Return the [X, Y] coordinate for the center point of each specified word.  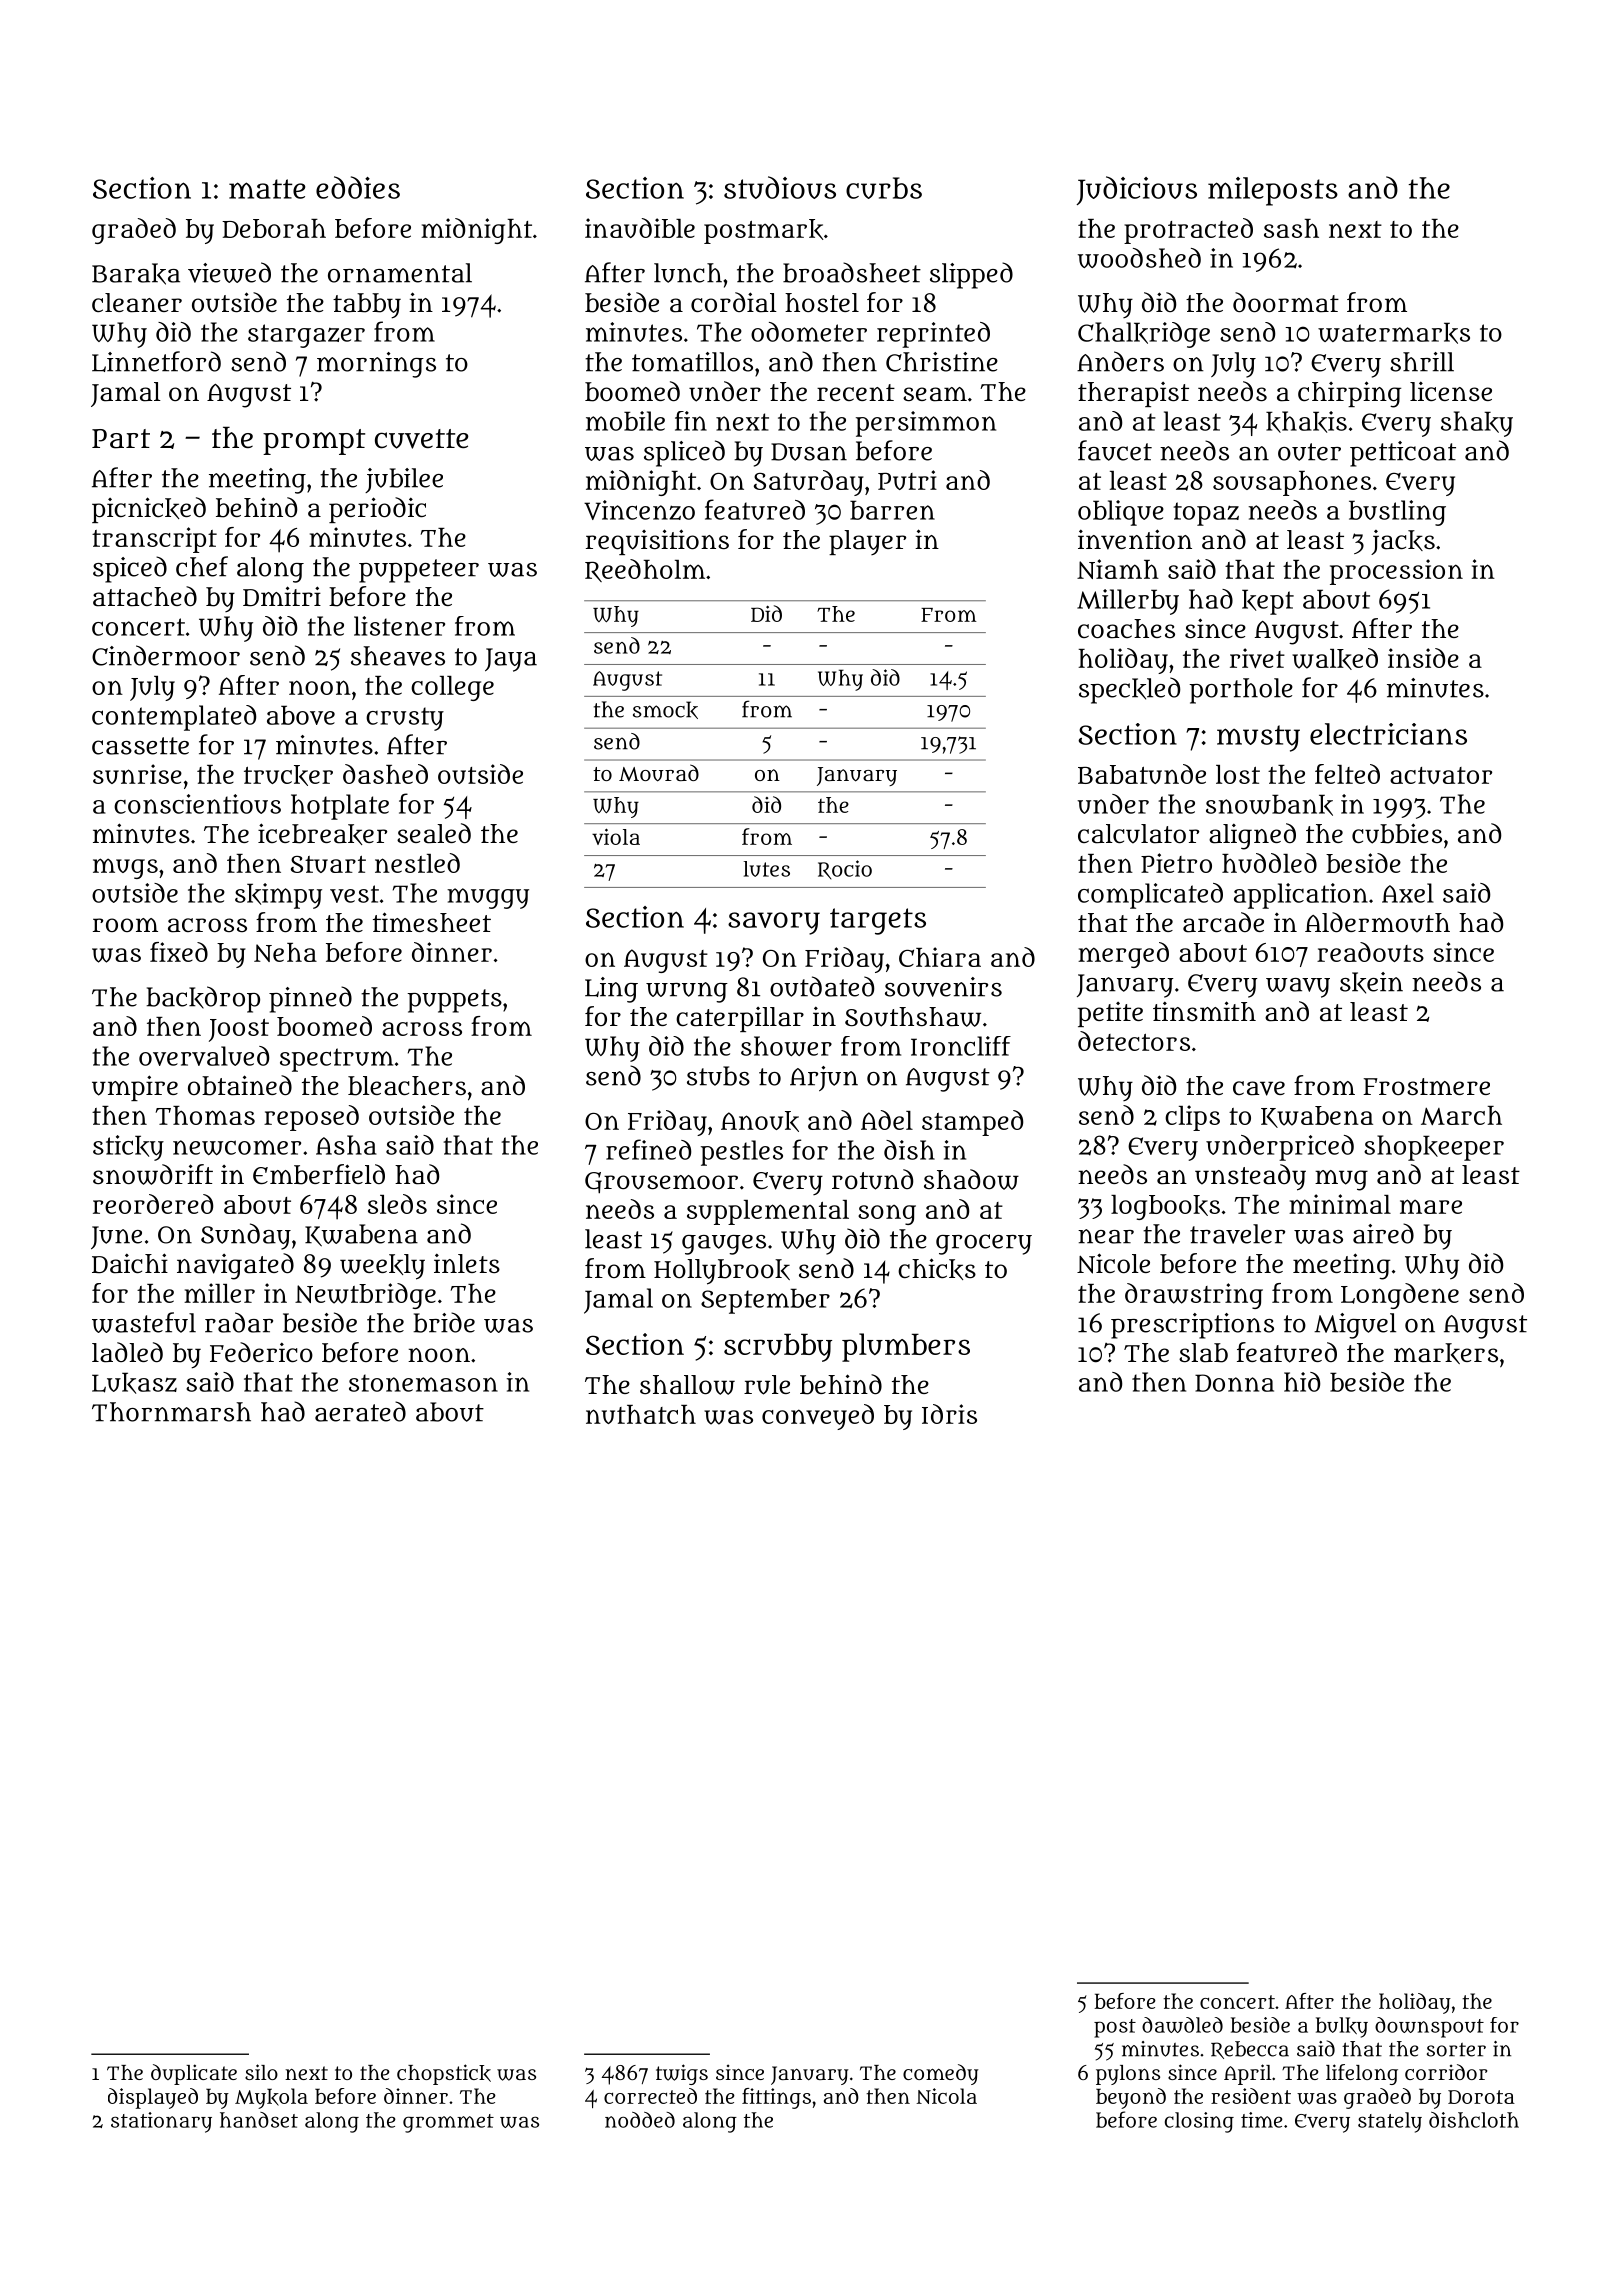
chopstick [444, 2074]
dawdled [1182, 2025]
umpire [135, 1088]
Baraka [136, 274]
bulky [1342, 2027]
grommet [448, 2123]
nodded [640, 2120]
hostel [822, 302]
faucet [1115, 450]
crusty [405, 719]
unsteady [1250, 1177]
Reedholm [645, 570]
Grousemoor [661, 1183]
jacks [1403, 542]
